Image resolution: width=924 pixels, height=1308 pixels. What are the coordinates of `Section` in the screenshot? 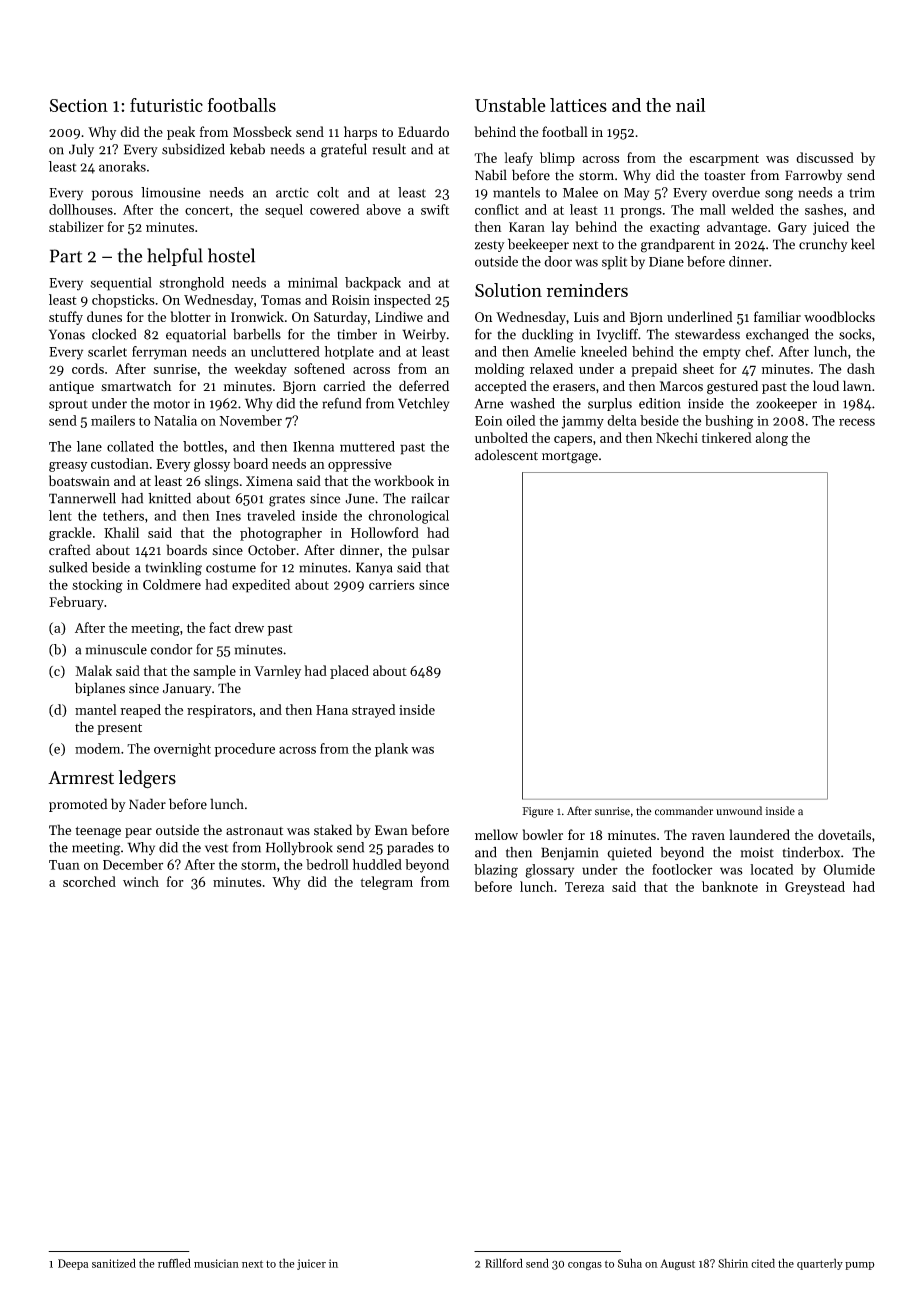 It's located at (79, 105).
